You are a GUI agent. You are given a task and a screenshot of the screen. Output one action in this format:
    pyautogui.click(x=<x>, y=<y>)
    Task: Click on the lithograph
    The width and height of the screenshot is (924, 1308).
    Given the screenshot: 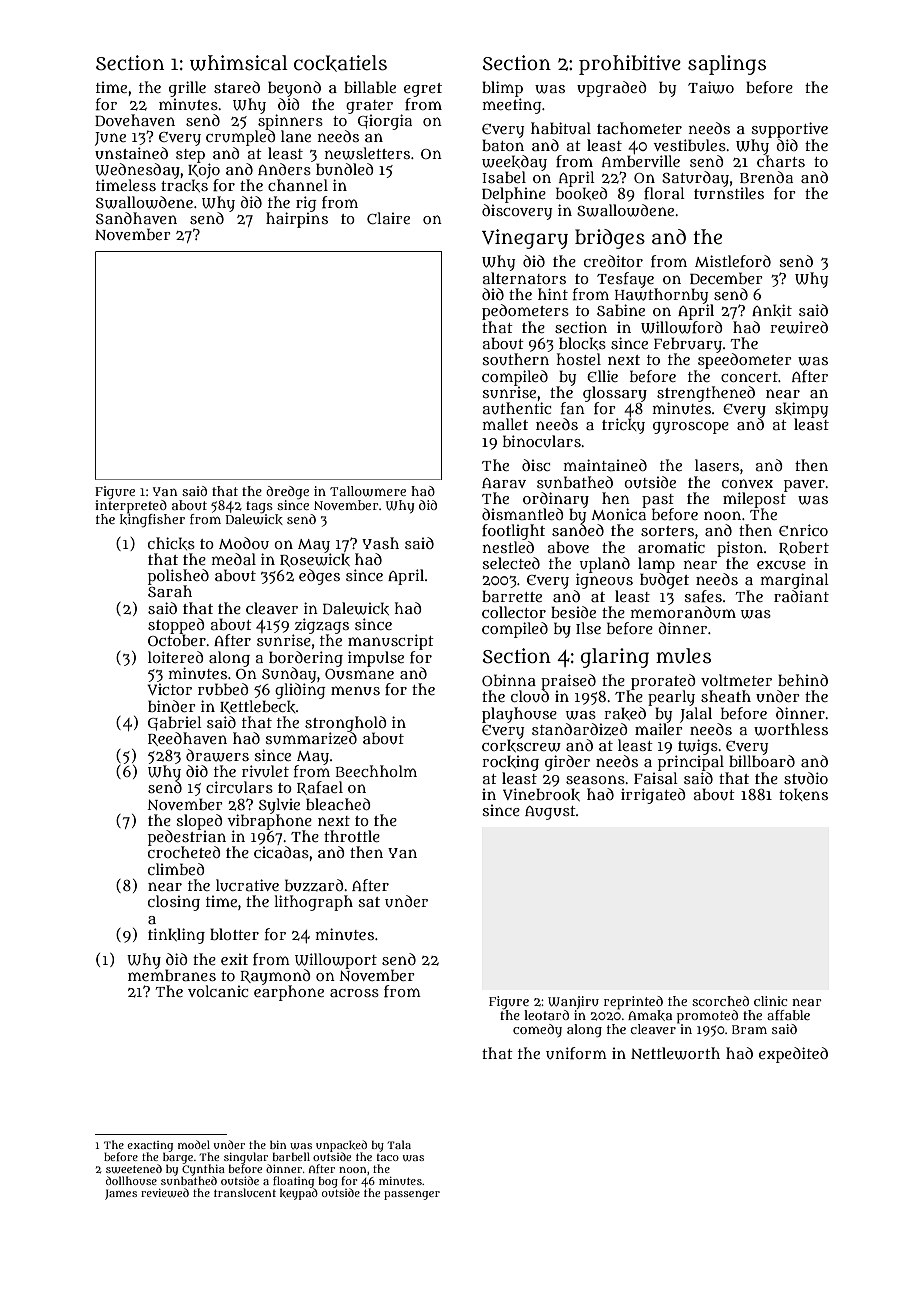 What is the action you would take?
    pyautogui.click(x=313, y=903)
